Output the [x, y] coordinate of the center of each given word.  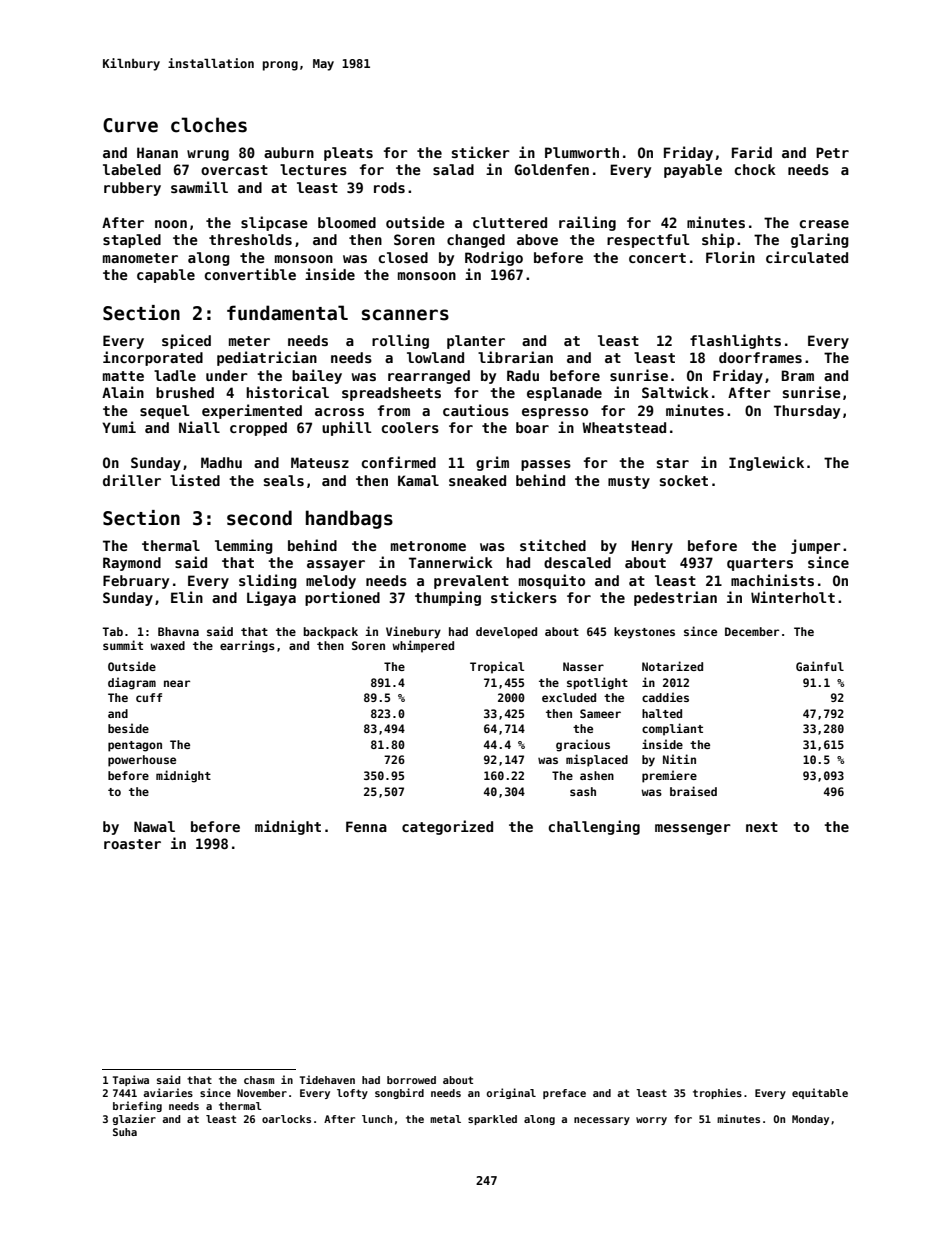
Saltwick [675, 392]
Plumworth [582, 152]
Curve [130, 125]
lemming [244, 546]
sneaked [477, 480]
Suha [125, 1132]
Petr [832, 152]
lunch [377, 1119]
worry [651, 1121]
